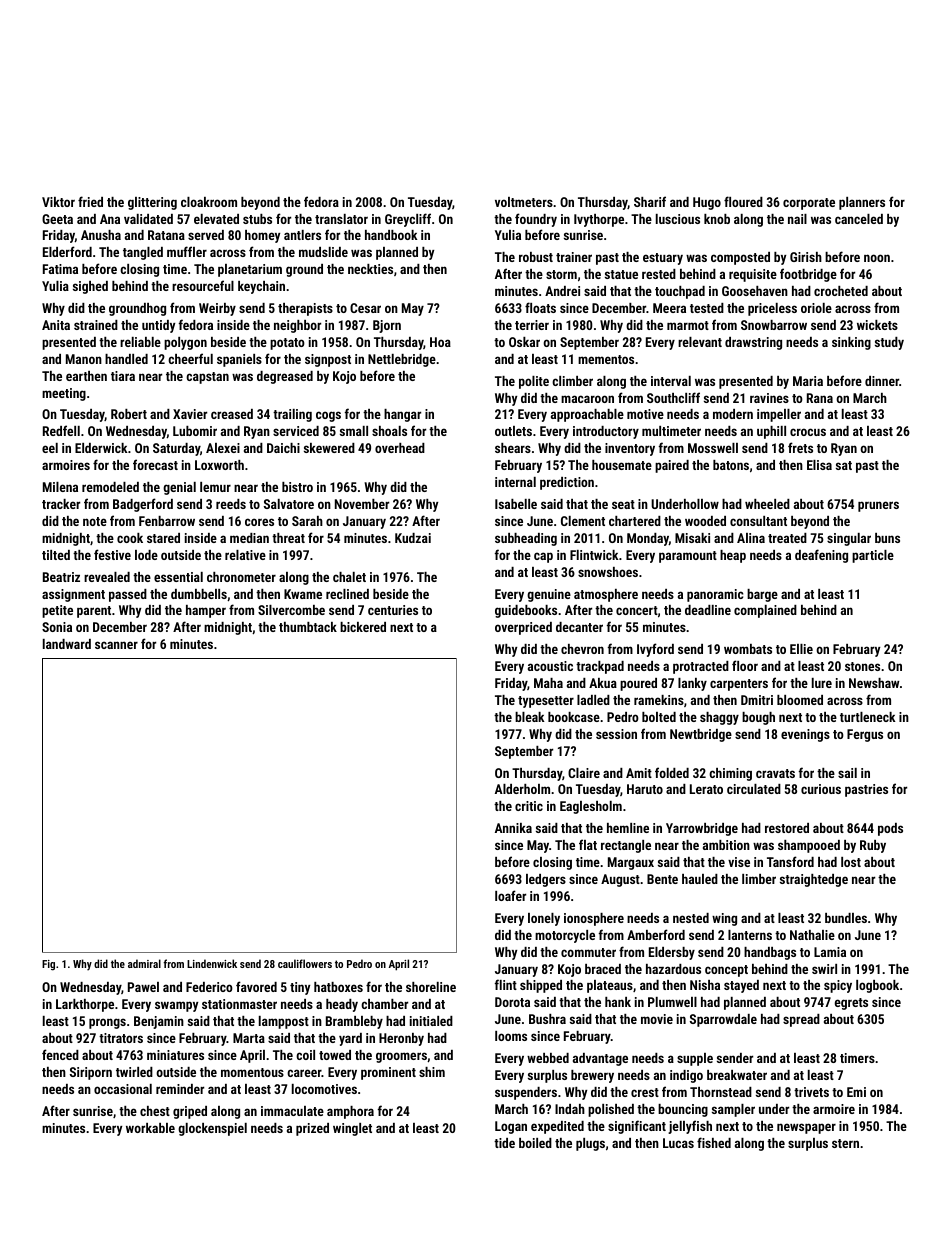 The width and height of the image is (952, 1233). Describe the element at coordinates (530, 717) in the image. I see `bleak` at that location.
